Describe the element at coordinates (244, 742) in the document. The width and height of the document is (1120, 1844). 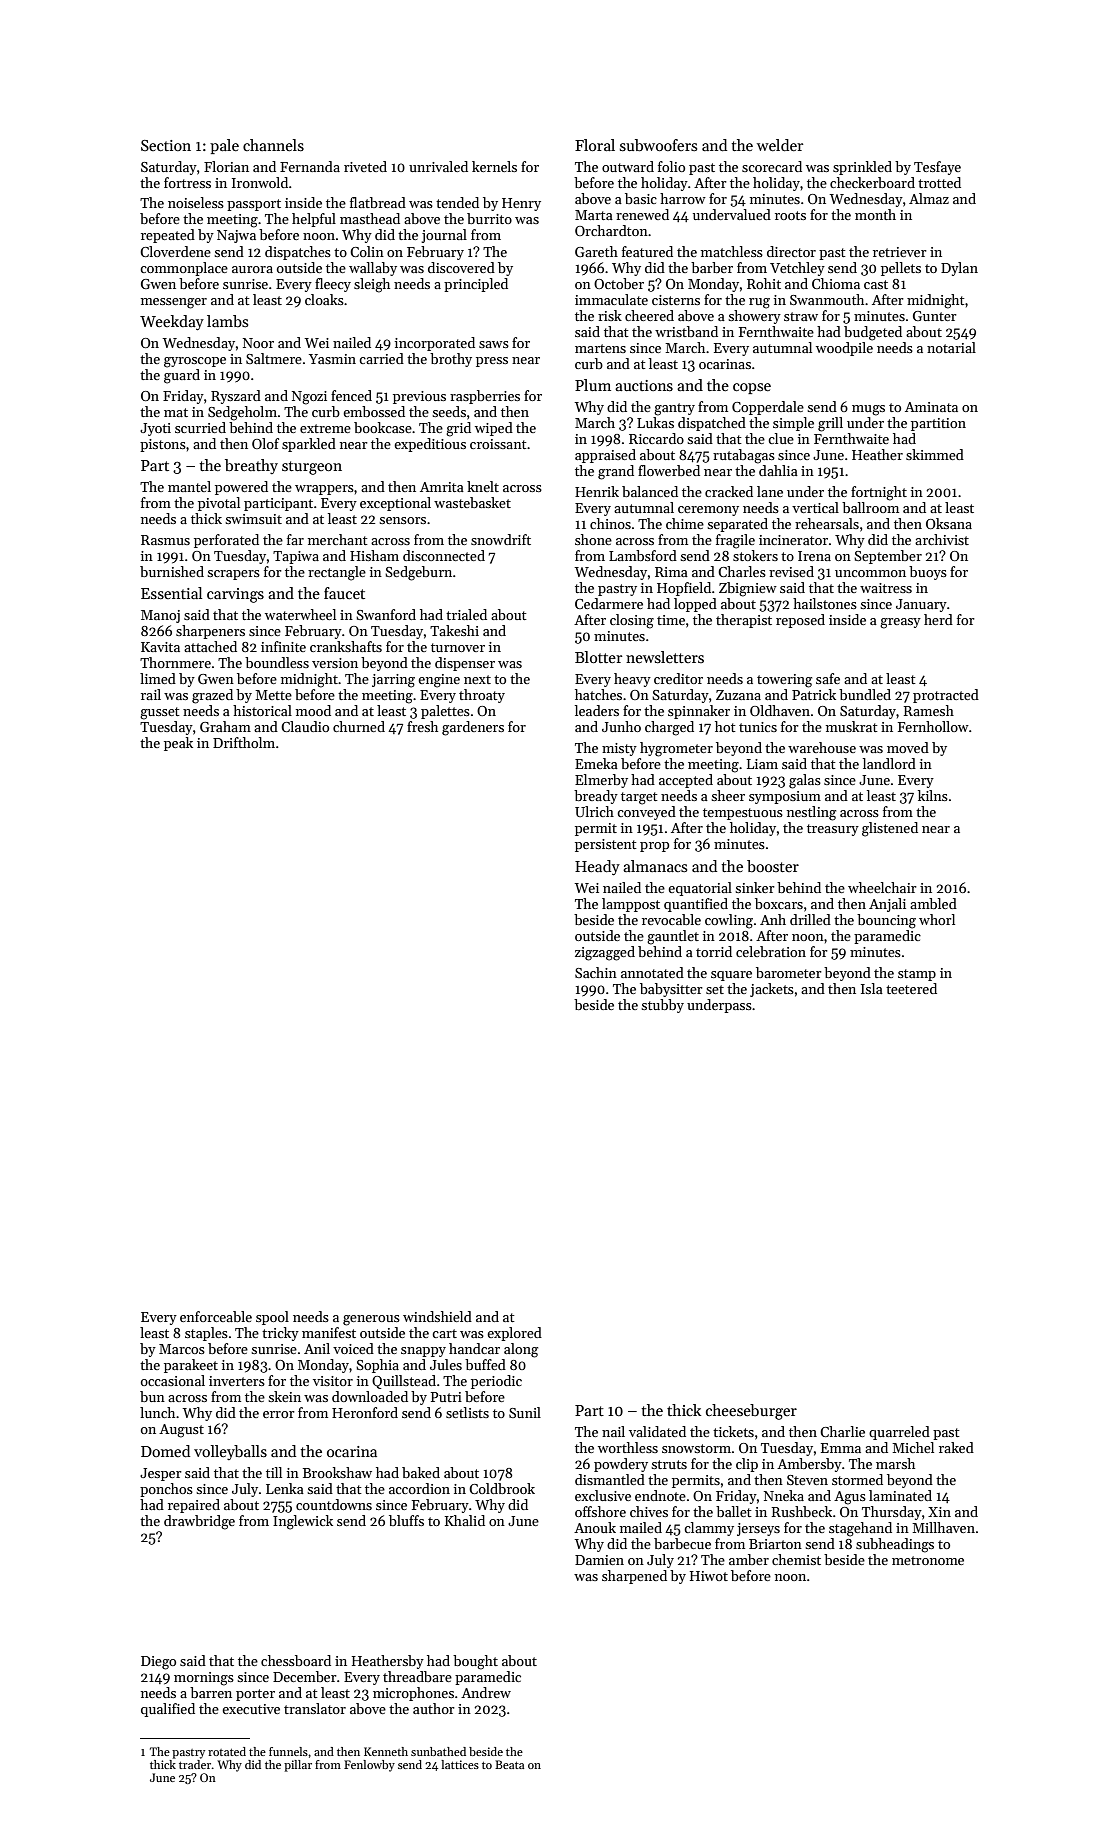
I see `Driftholm` at that location.
